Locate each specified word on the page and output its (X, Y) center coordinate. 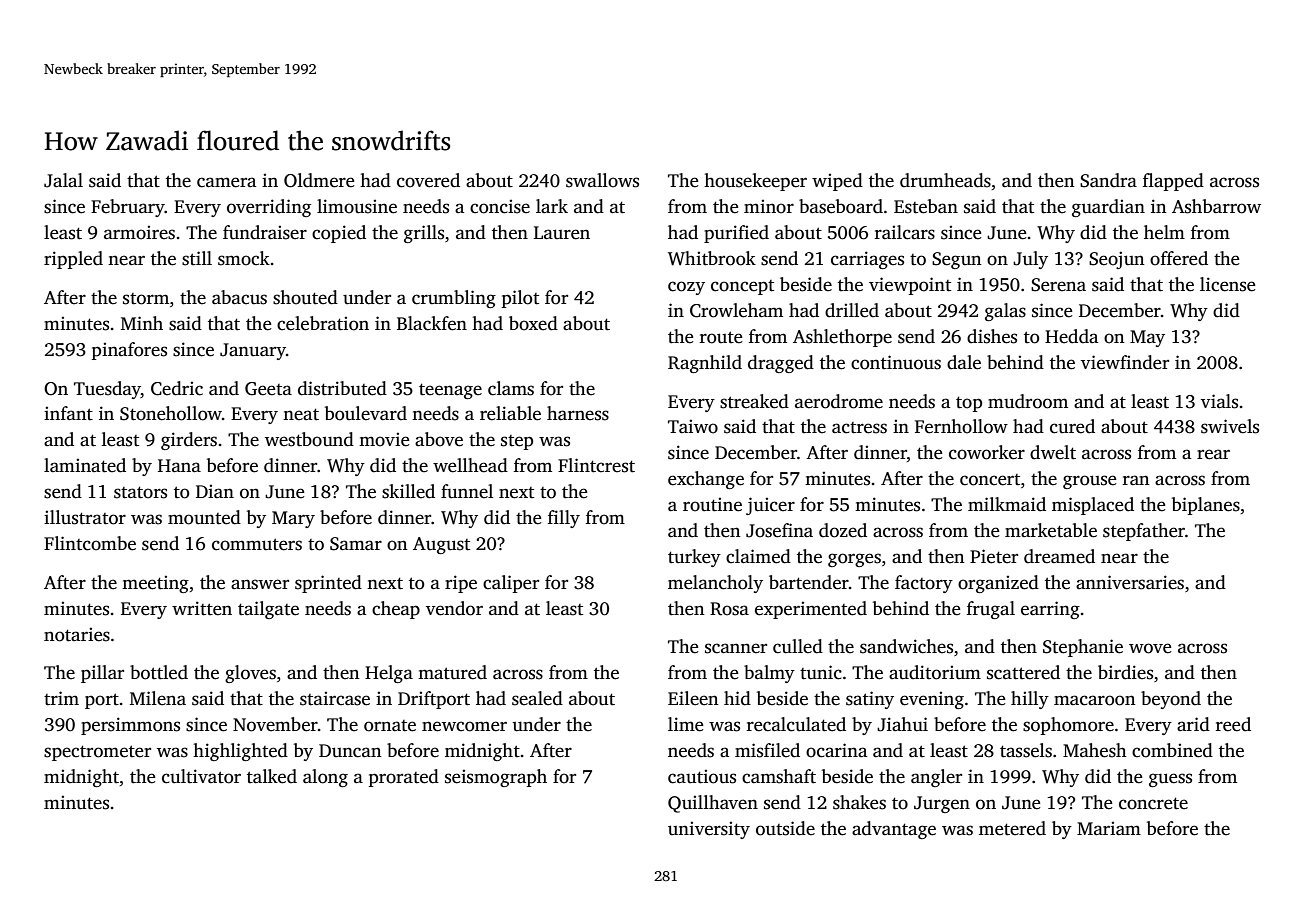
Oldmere (319, 180)
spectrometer (97, 753)
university (709, 830)
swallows (602, 180)
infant (68, 413)
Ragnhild (705, 364)
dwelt (1053, 452)
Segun (956, 260)
